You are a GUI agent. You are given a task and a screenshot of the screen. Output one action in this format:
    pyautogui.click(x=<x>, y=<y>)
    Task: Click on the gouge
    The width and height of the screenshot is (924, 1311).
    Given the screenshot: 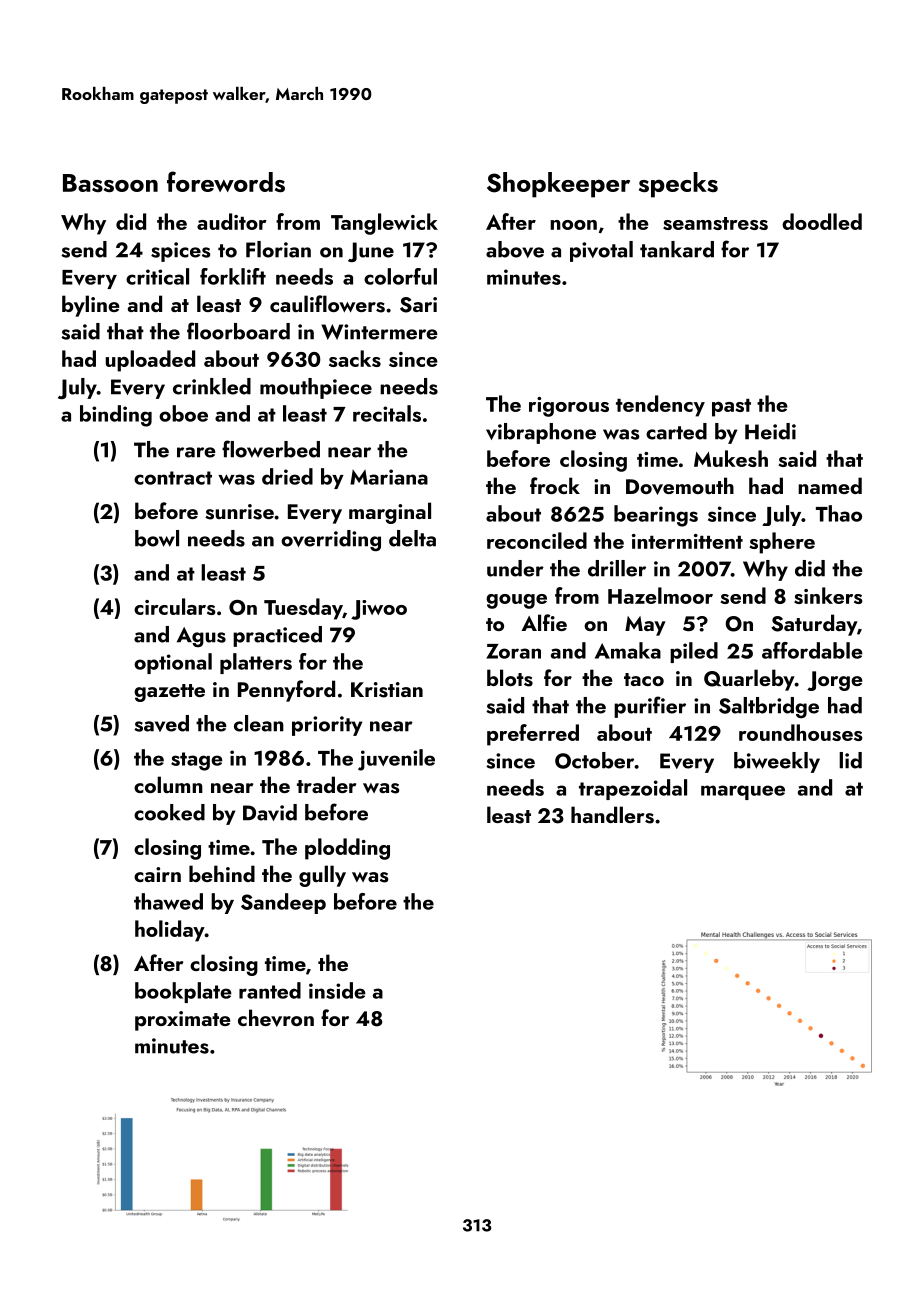 What is the action you would take?
    pyautogui.click(x=516, y=601)
